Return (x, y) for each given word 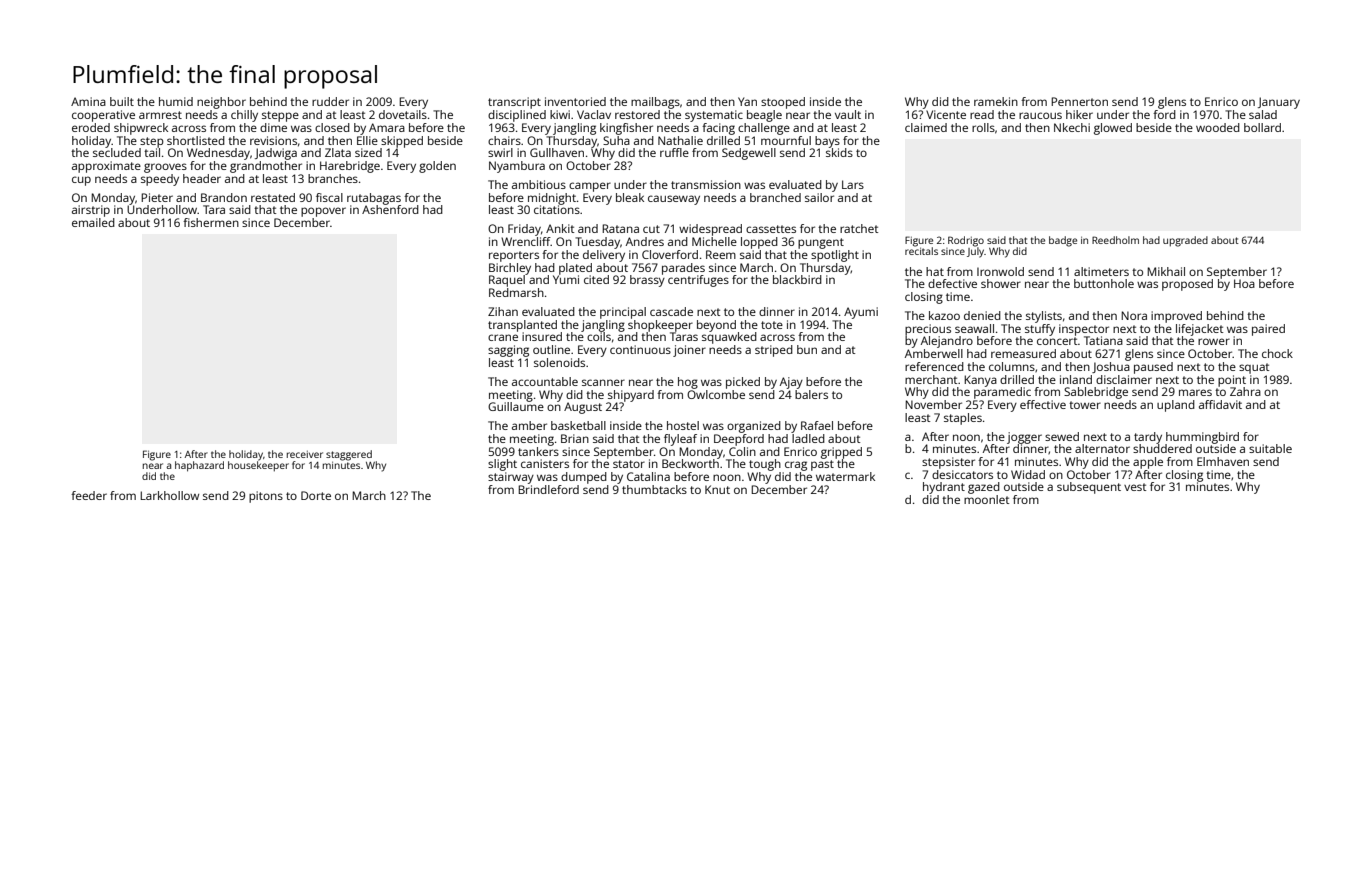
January (1279, 103)
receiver (305, 454)
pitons (266, 497)
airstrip (91, 211)
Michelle (714, 241)
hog (688, 383)
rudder (330, 101)
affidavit (1220, 404)
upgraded (1185, 241)
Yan (747, 101)
